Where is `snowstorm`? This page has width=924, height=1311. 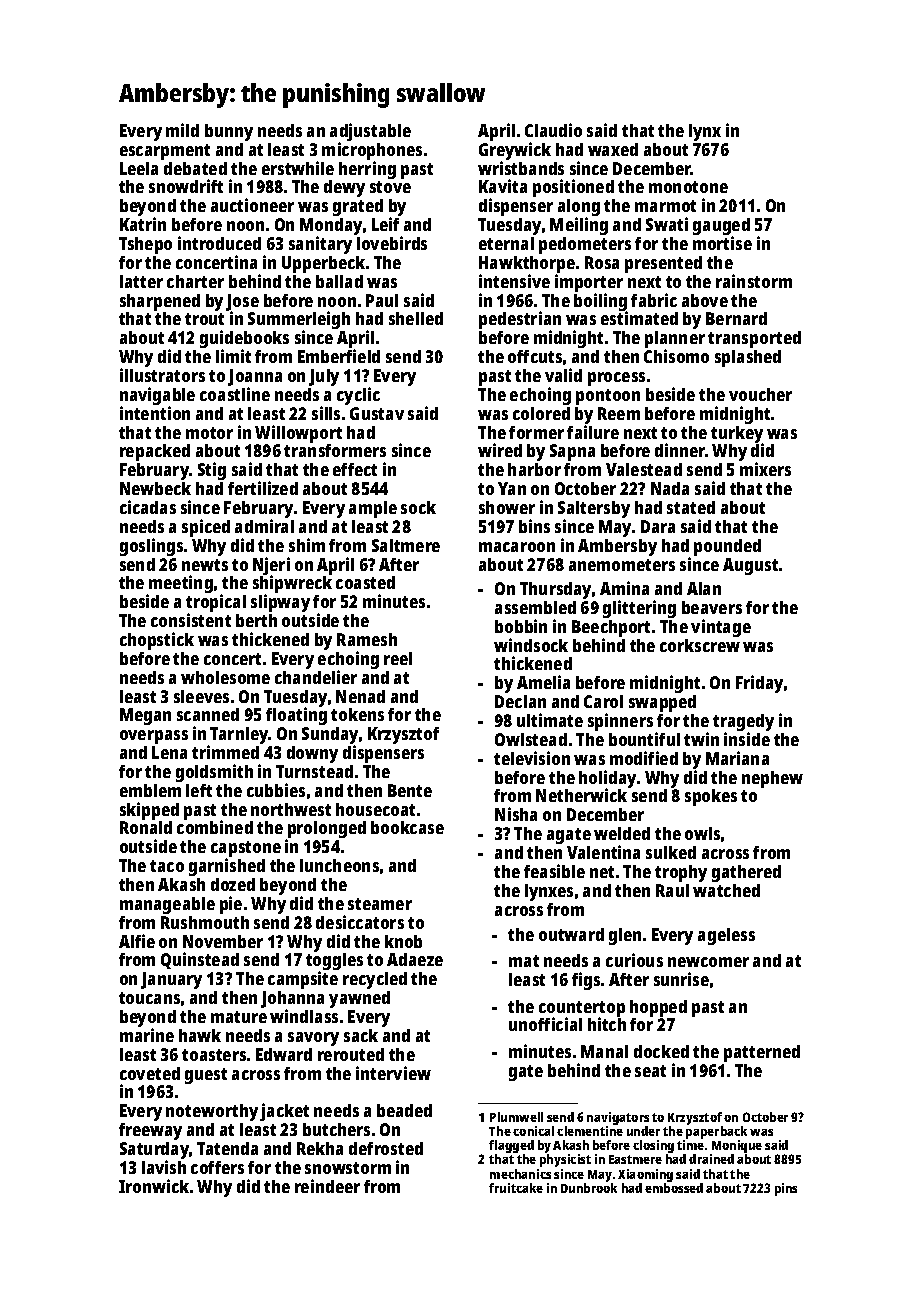
snowstorm is located at coordinates (348, 1168).
